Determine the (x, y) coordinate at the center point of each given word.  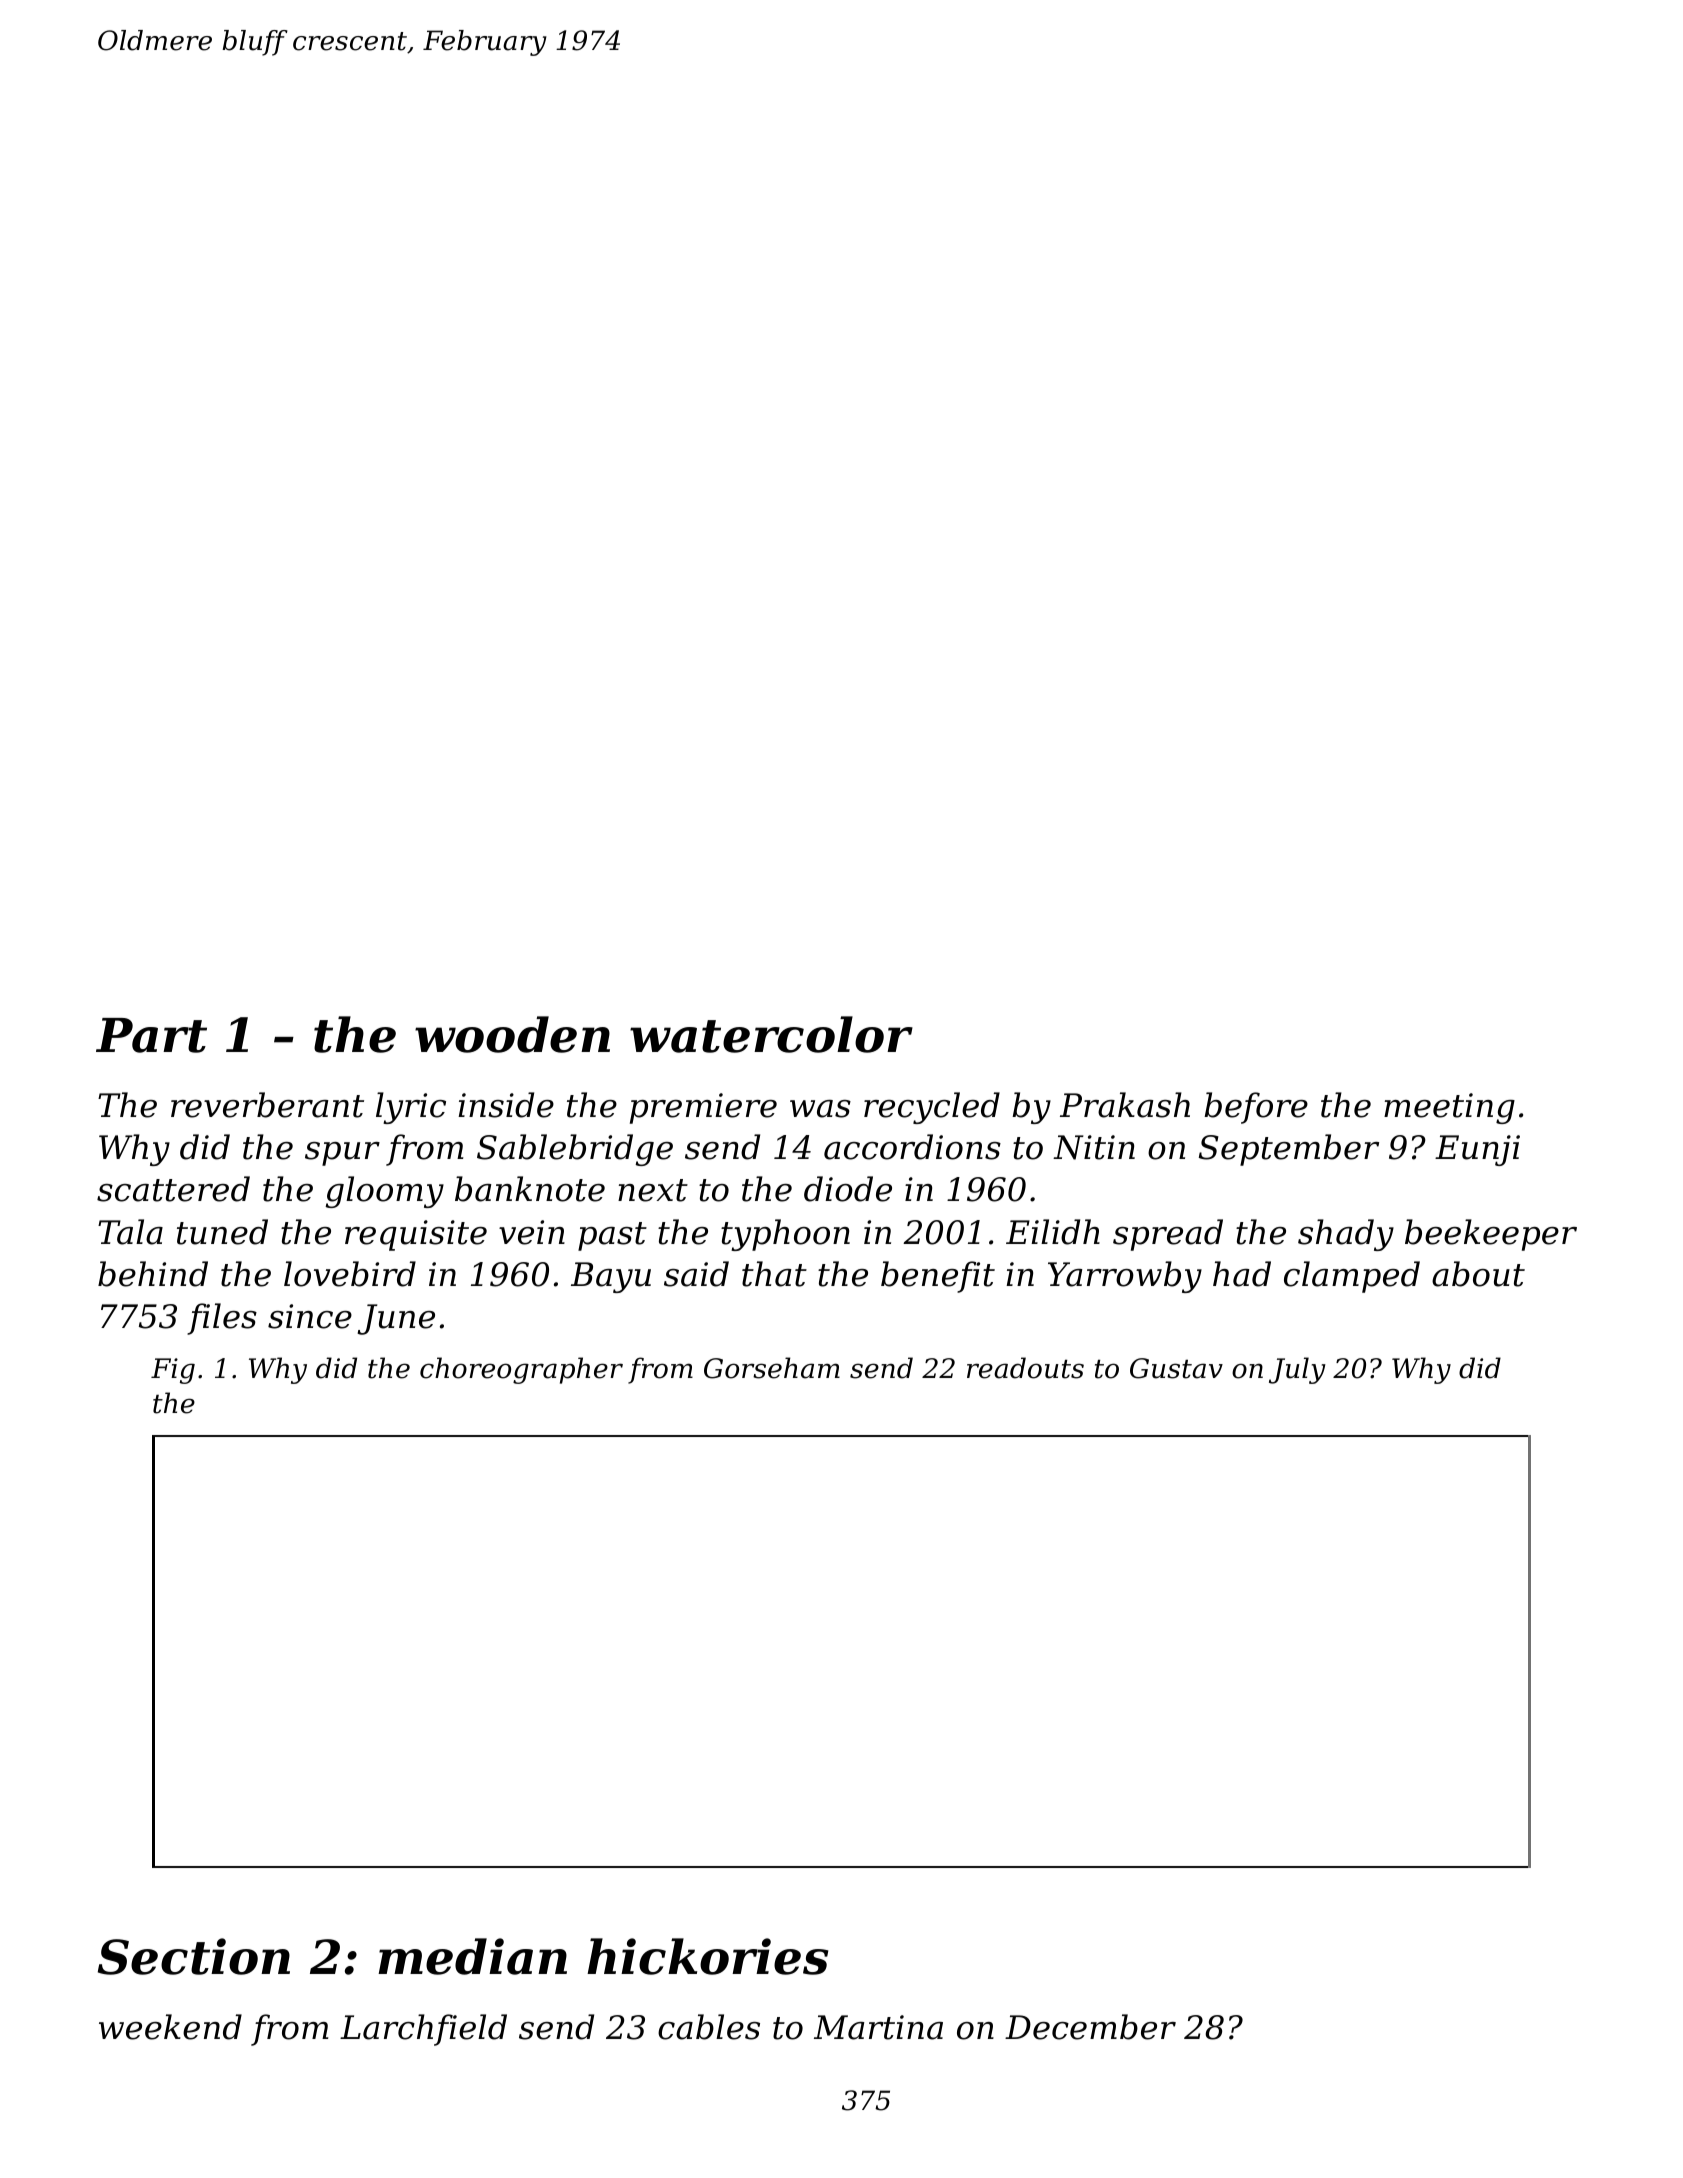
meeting (1449, 1108)
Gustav (1176, 1368)
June (396, 1319)
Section (194, 1956)
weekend (170, 2027)
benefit (938, 1277)
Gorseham (772, 1368)
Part (151, 1035)
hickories (707, 1956)
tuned (222, 1232)
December (1090, 2027)
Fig (173, 1371)
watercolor (771, 1034)
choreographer (521, 1370)
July (1297, 1370)
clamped (1352, 1277)
